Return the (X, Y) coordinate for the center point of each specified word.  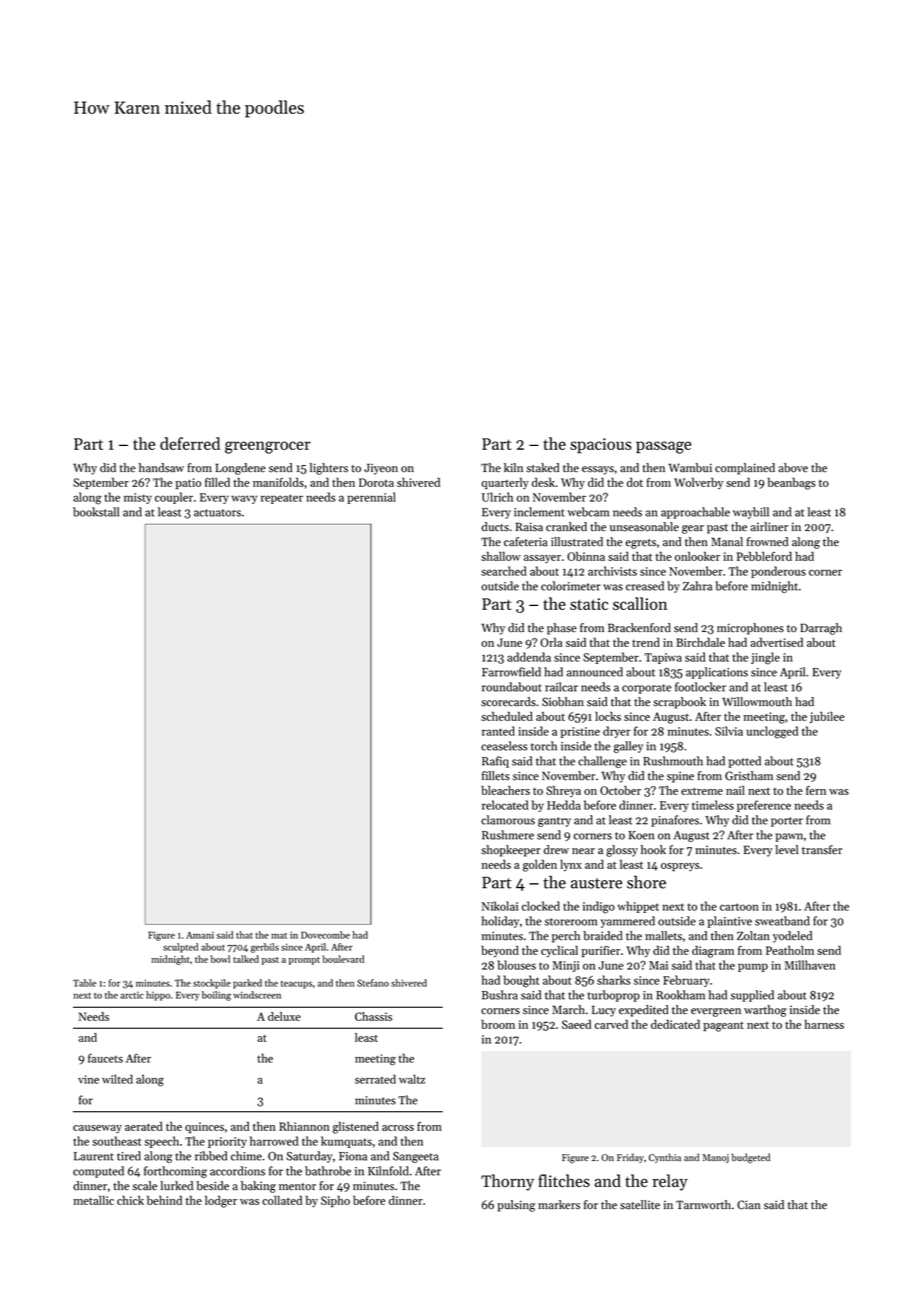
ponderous (778, 572)
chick (130, 1200)
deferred (190, 443)
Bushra (500, 995)
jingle (765, 658)
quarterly (505, 483)
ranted (498, 731)
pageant (723, 1027)
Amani (200, 935)
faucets (105, 1058)
